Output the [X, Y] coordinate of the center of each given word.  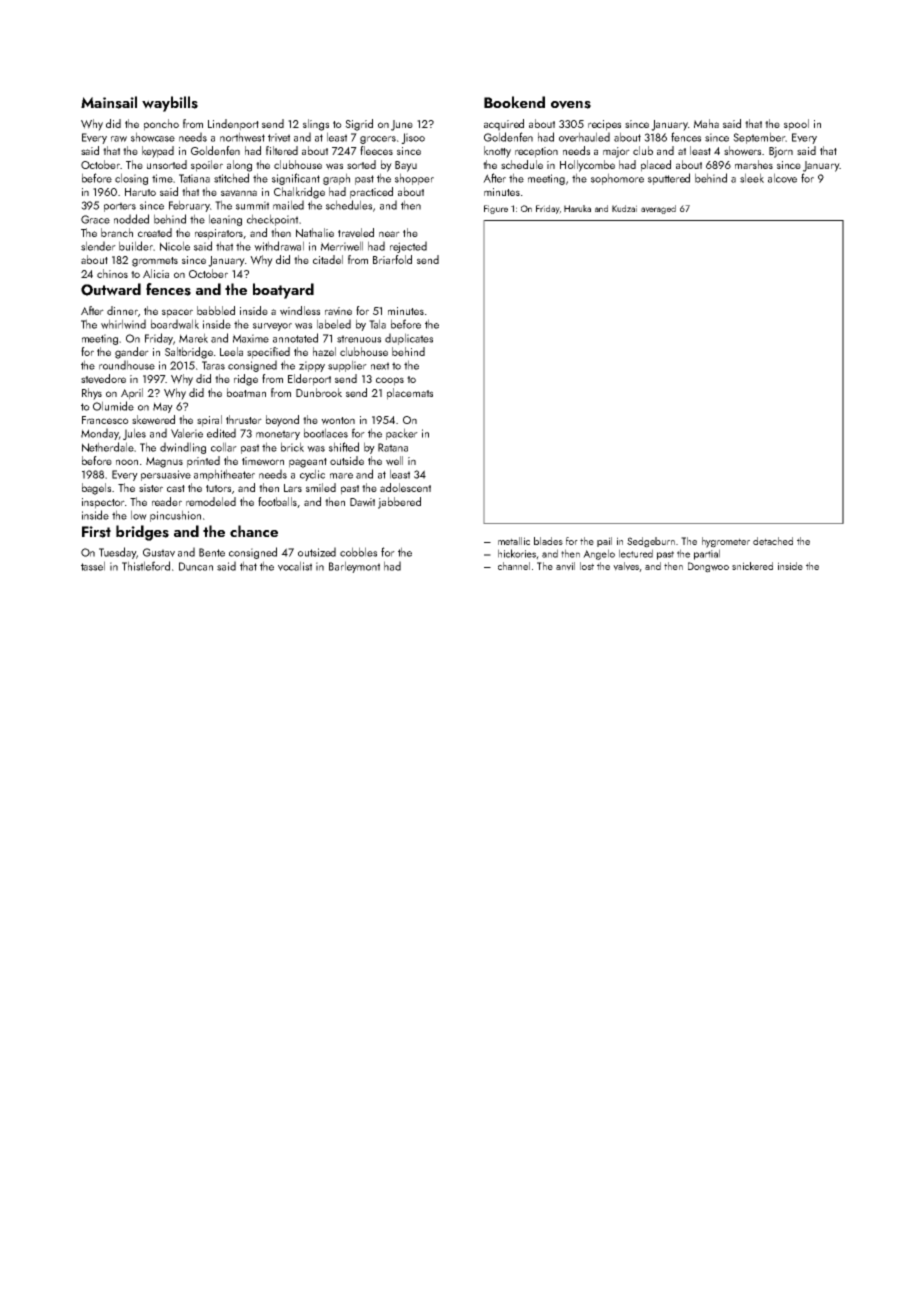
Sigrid [359, 125]
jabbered [399, 503]
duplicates [409, 339]
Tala [377, 324]
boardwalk [175, 324]
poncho [161, 125]
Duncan [196, 566]
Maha [706, 123]
